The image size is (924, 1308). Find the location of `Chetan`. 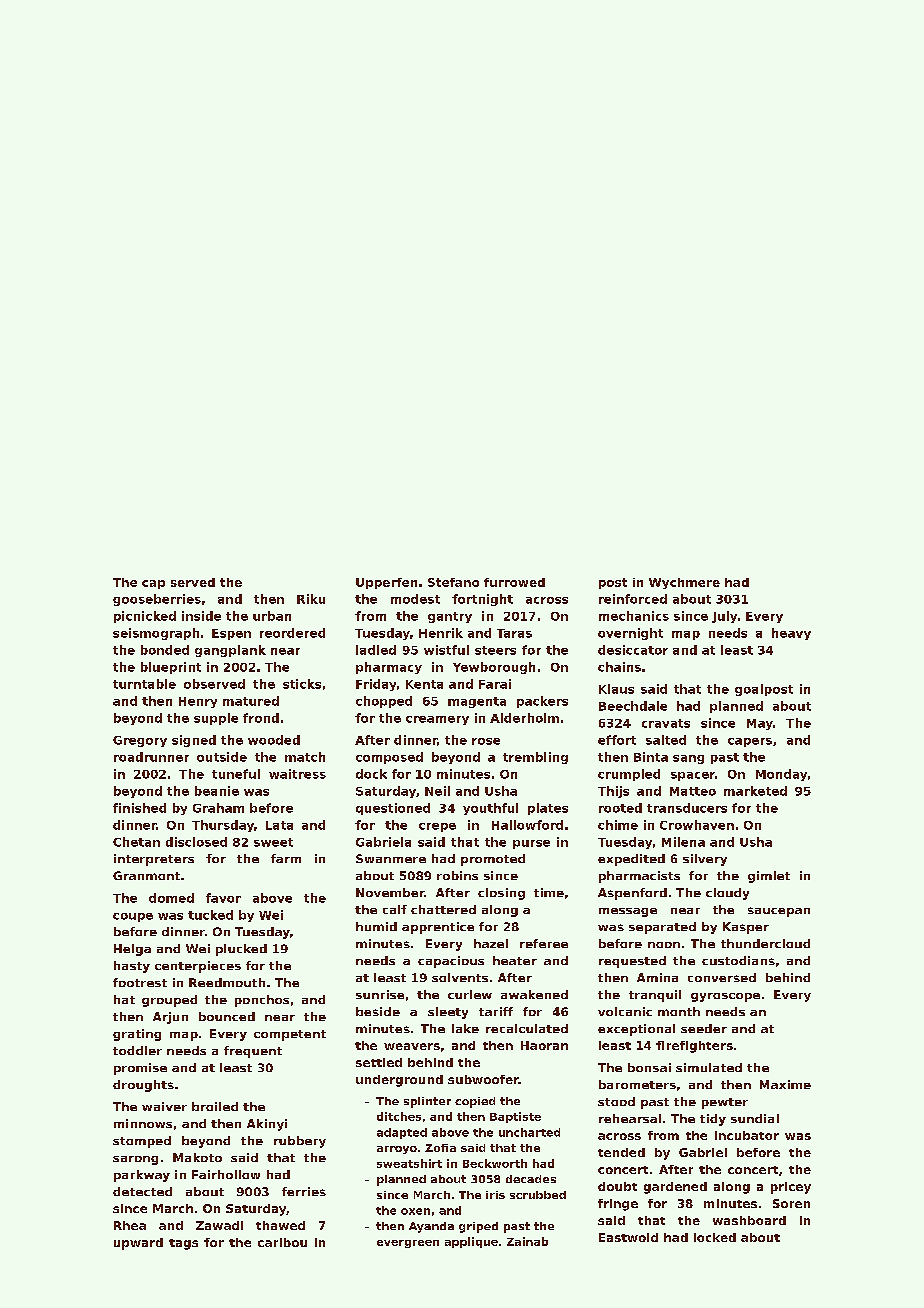

Chetan is located at coordinates (136, 842).
